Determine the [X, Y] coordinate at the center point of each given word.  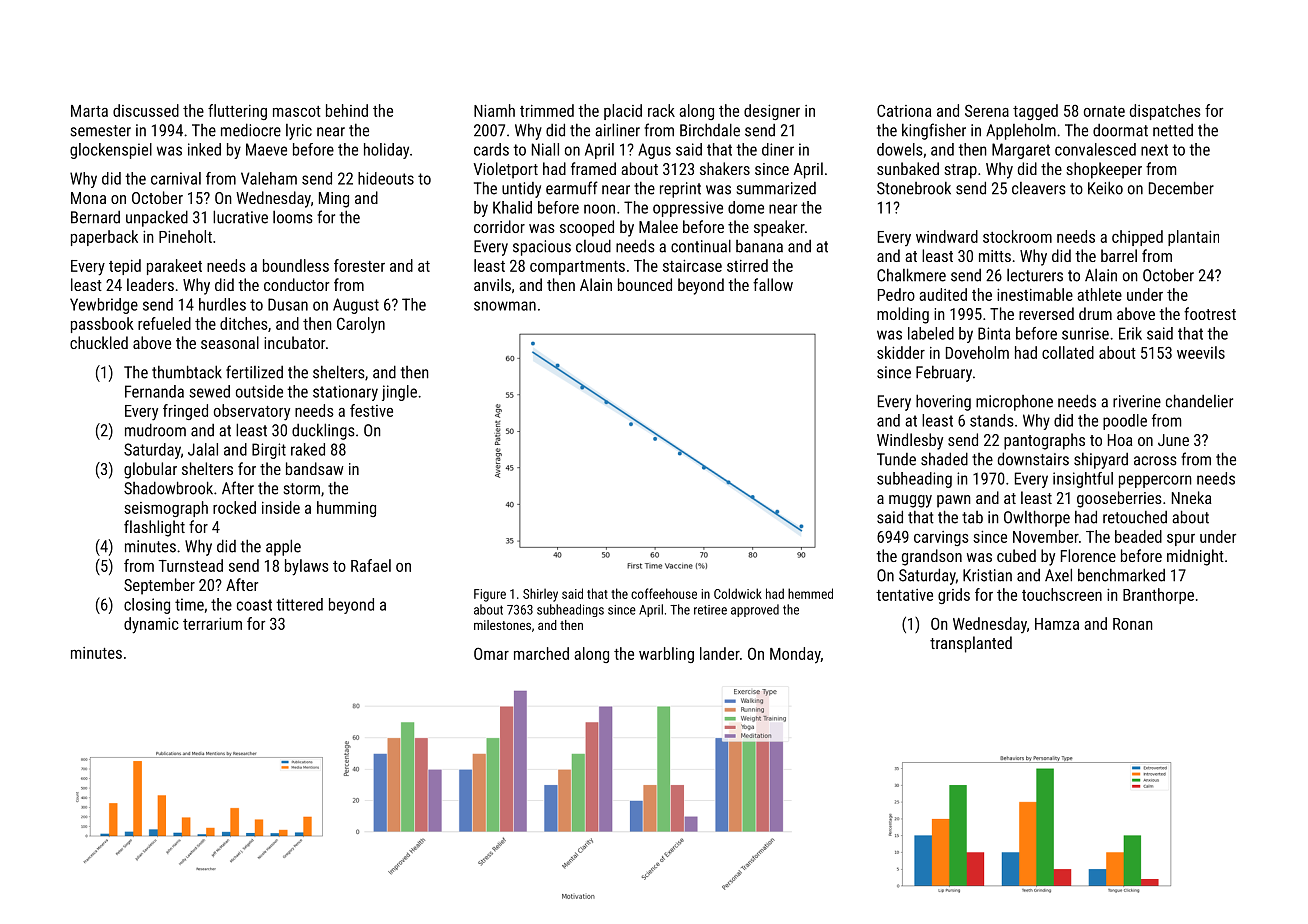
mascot [297, 111]
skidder [901, 352]
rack [661, 110]
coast [254, 605]
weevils [1201, 352]
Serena [987, 110]
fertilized [254, 372]
